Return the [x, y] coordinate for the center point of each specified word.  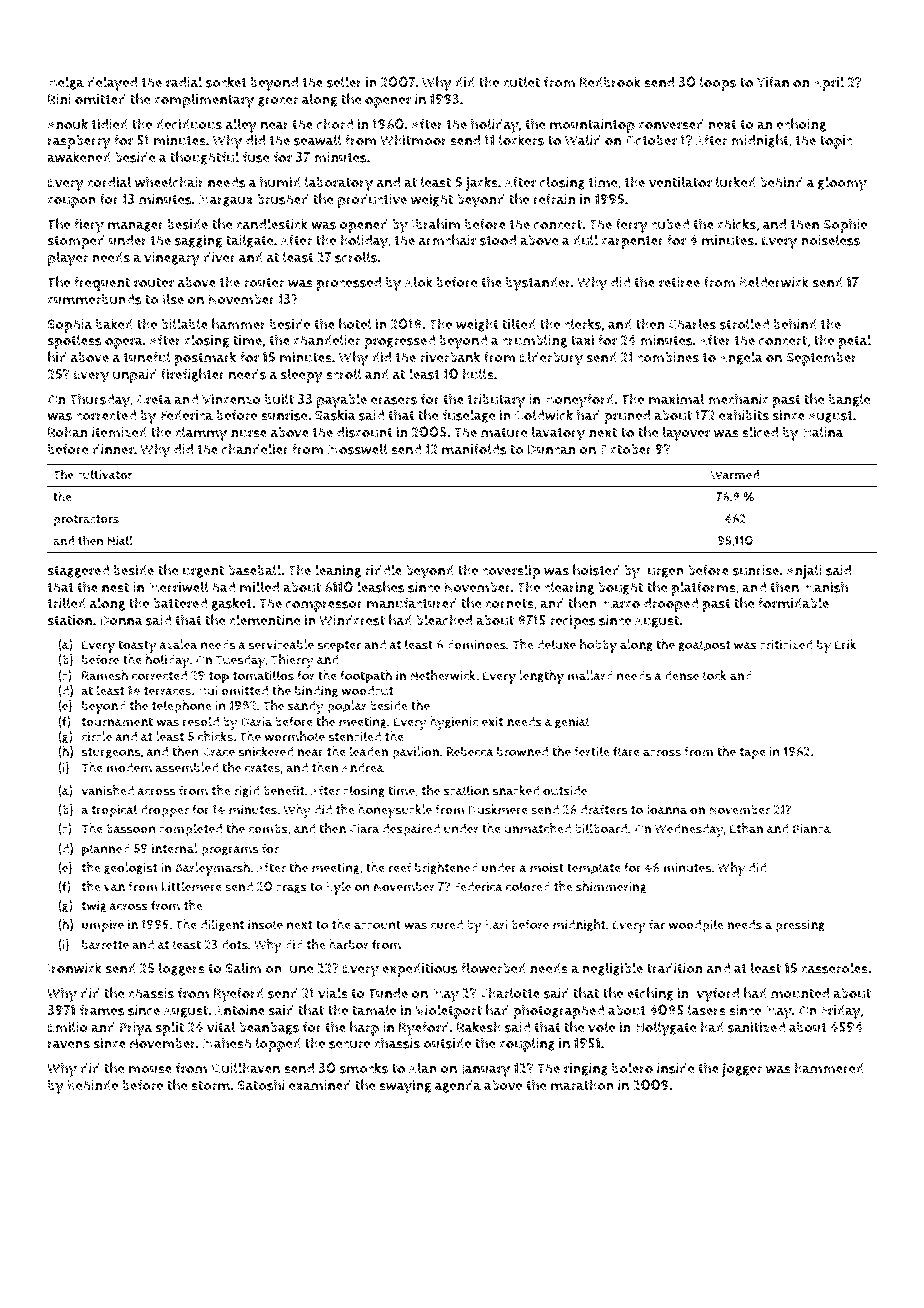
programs [229, 851]
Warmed [735, 475]
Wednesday [689, 830]
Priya [135, 1029]
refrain [555, 199]
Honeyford [579, 401]
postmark [205, 358]
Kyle [338, 888]
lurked [736, 182]
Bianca [812, 828]
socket [226, 82]
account [377, 925]
